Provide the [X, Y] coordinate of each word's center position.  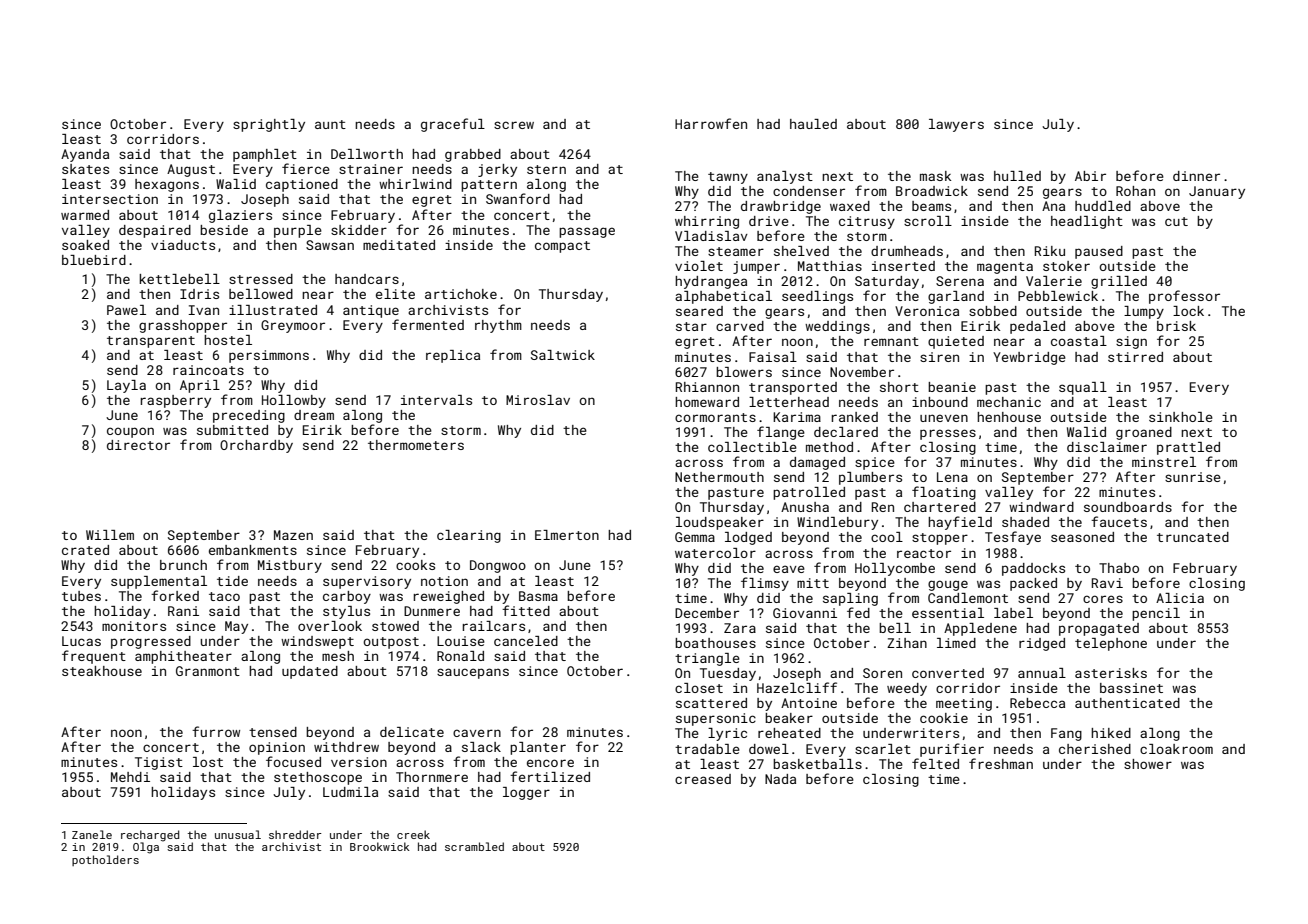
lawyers [956, 125]
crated [85, 550]
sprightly [269, 125]
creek [413, 834]
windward [1041, 507]
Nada [780, 779]
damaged [817, 463]
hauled [813, 124]
